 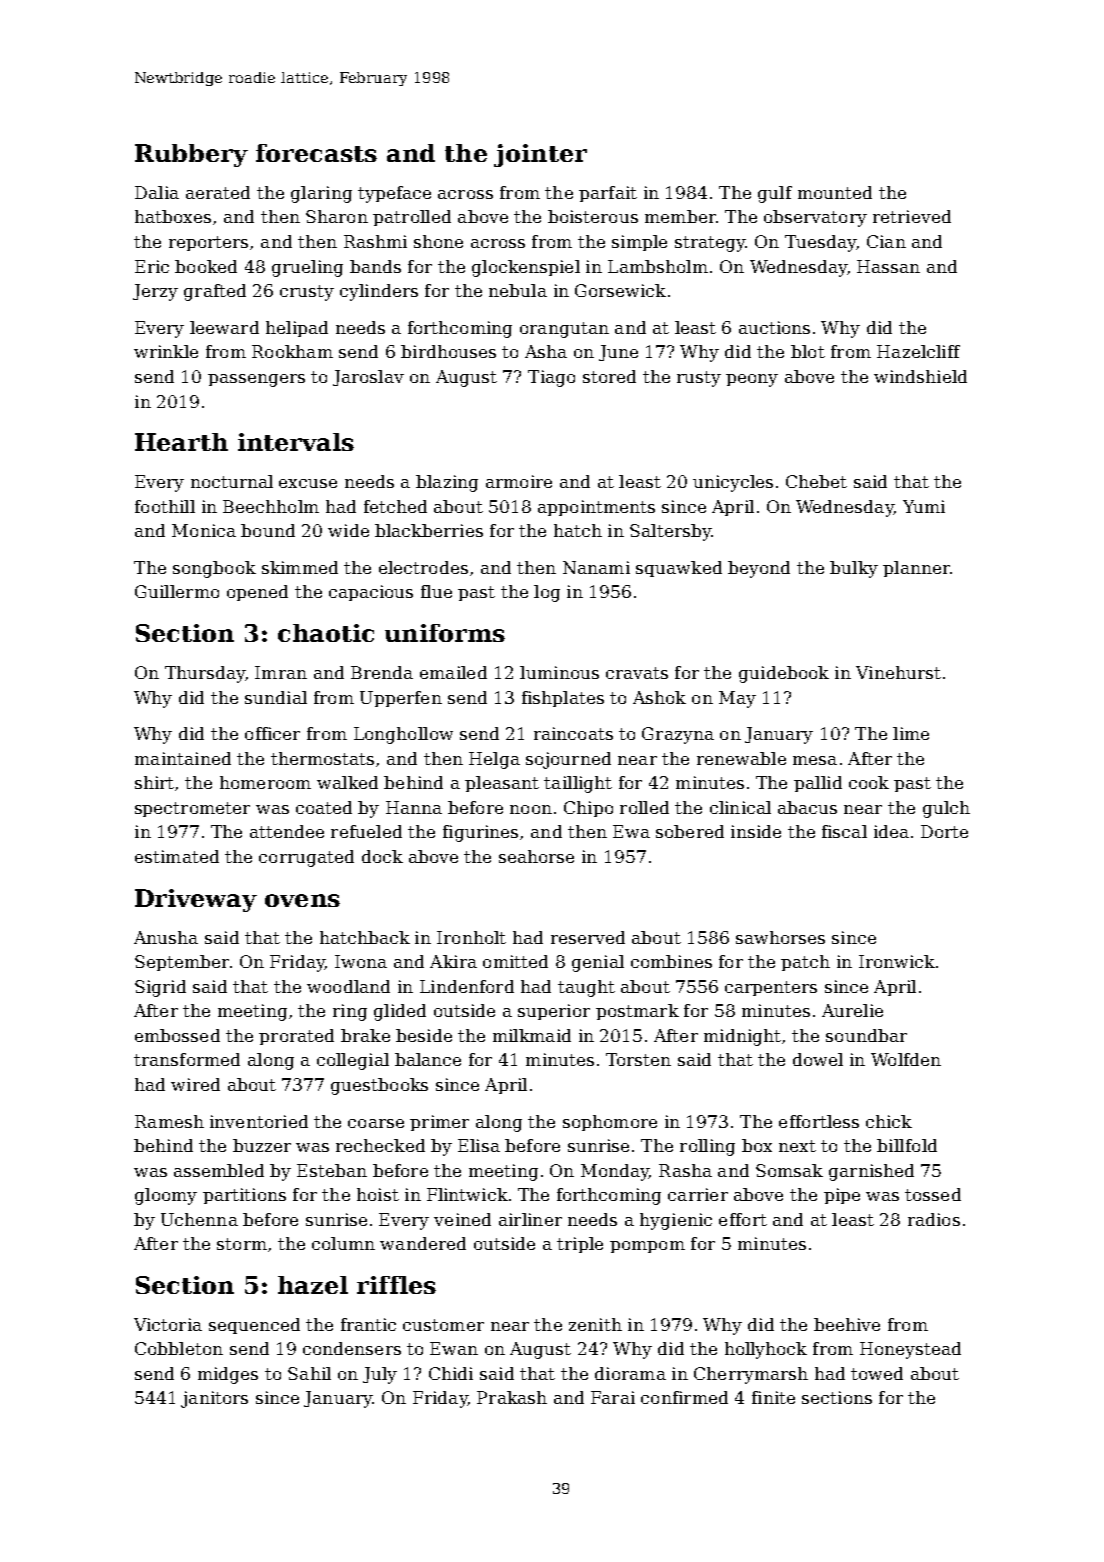 What do you see at coordinates (462, 1219) in the image?
I see `veined` at bounding box center [462, 1219].
